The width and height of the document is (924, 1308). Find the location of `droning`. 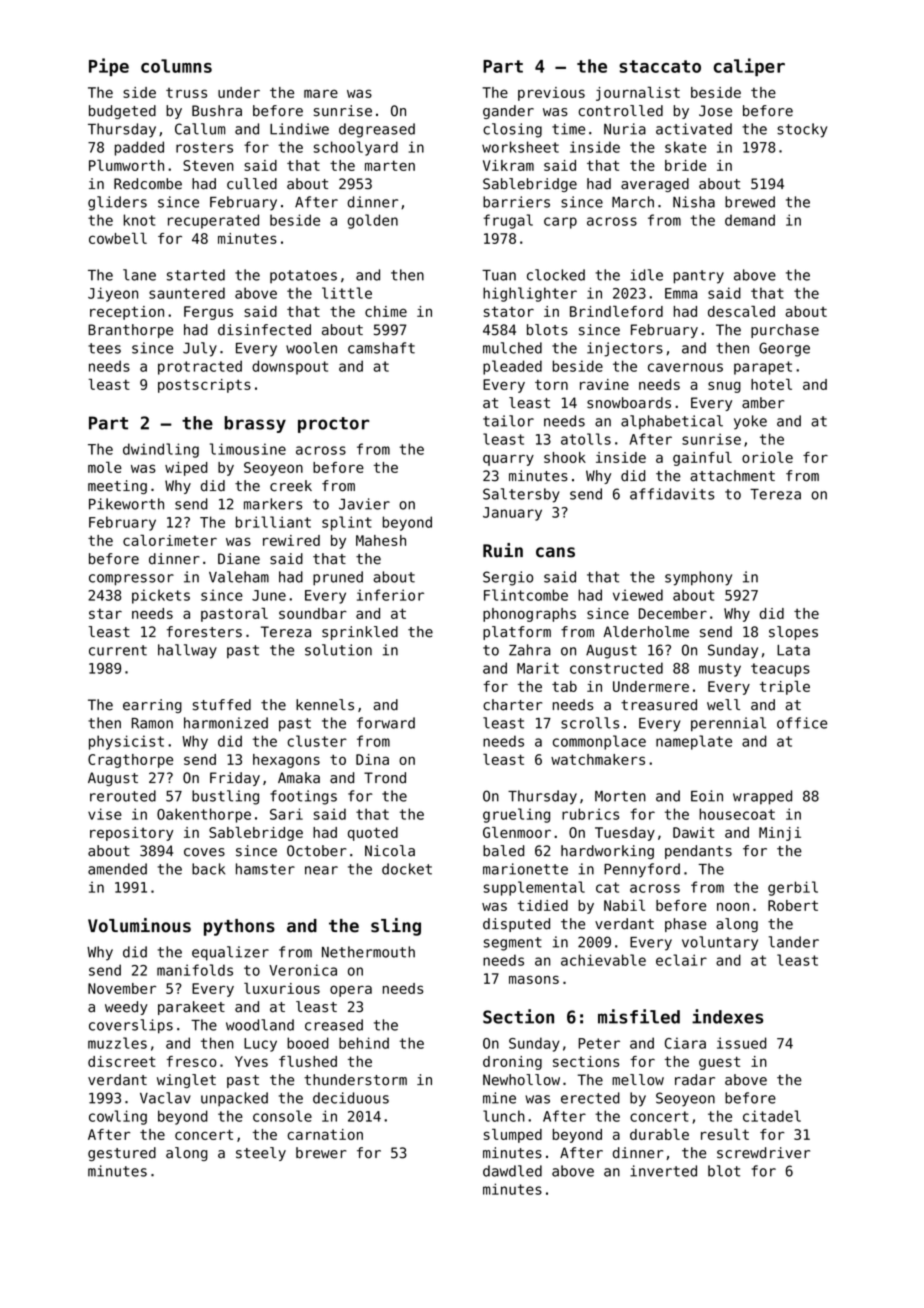

droning is located at coordinates (512, 1063).
